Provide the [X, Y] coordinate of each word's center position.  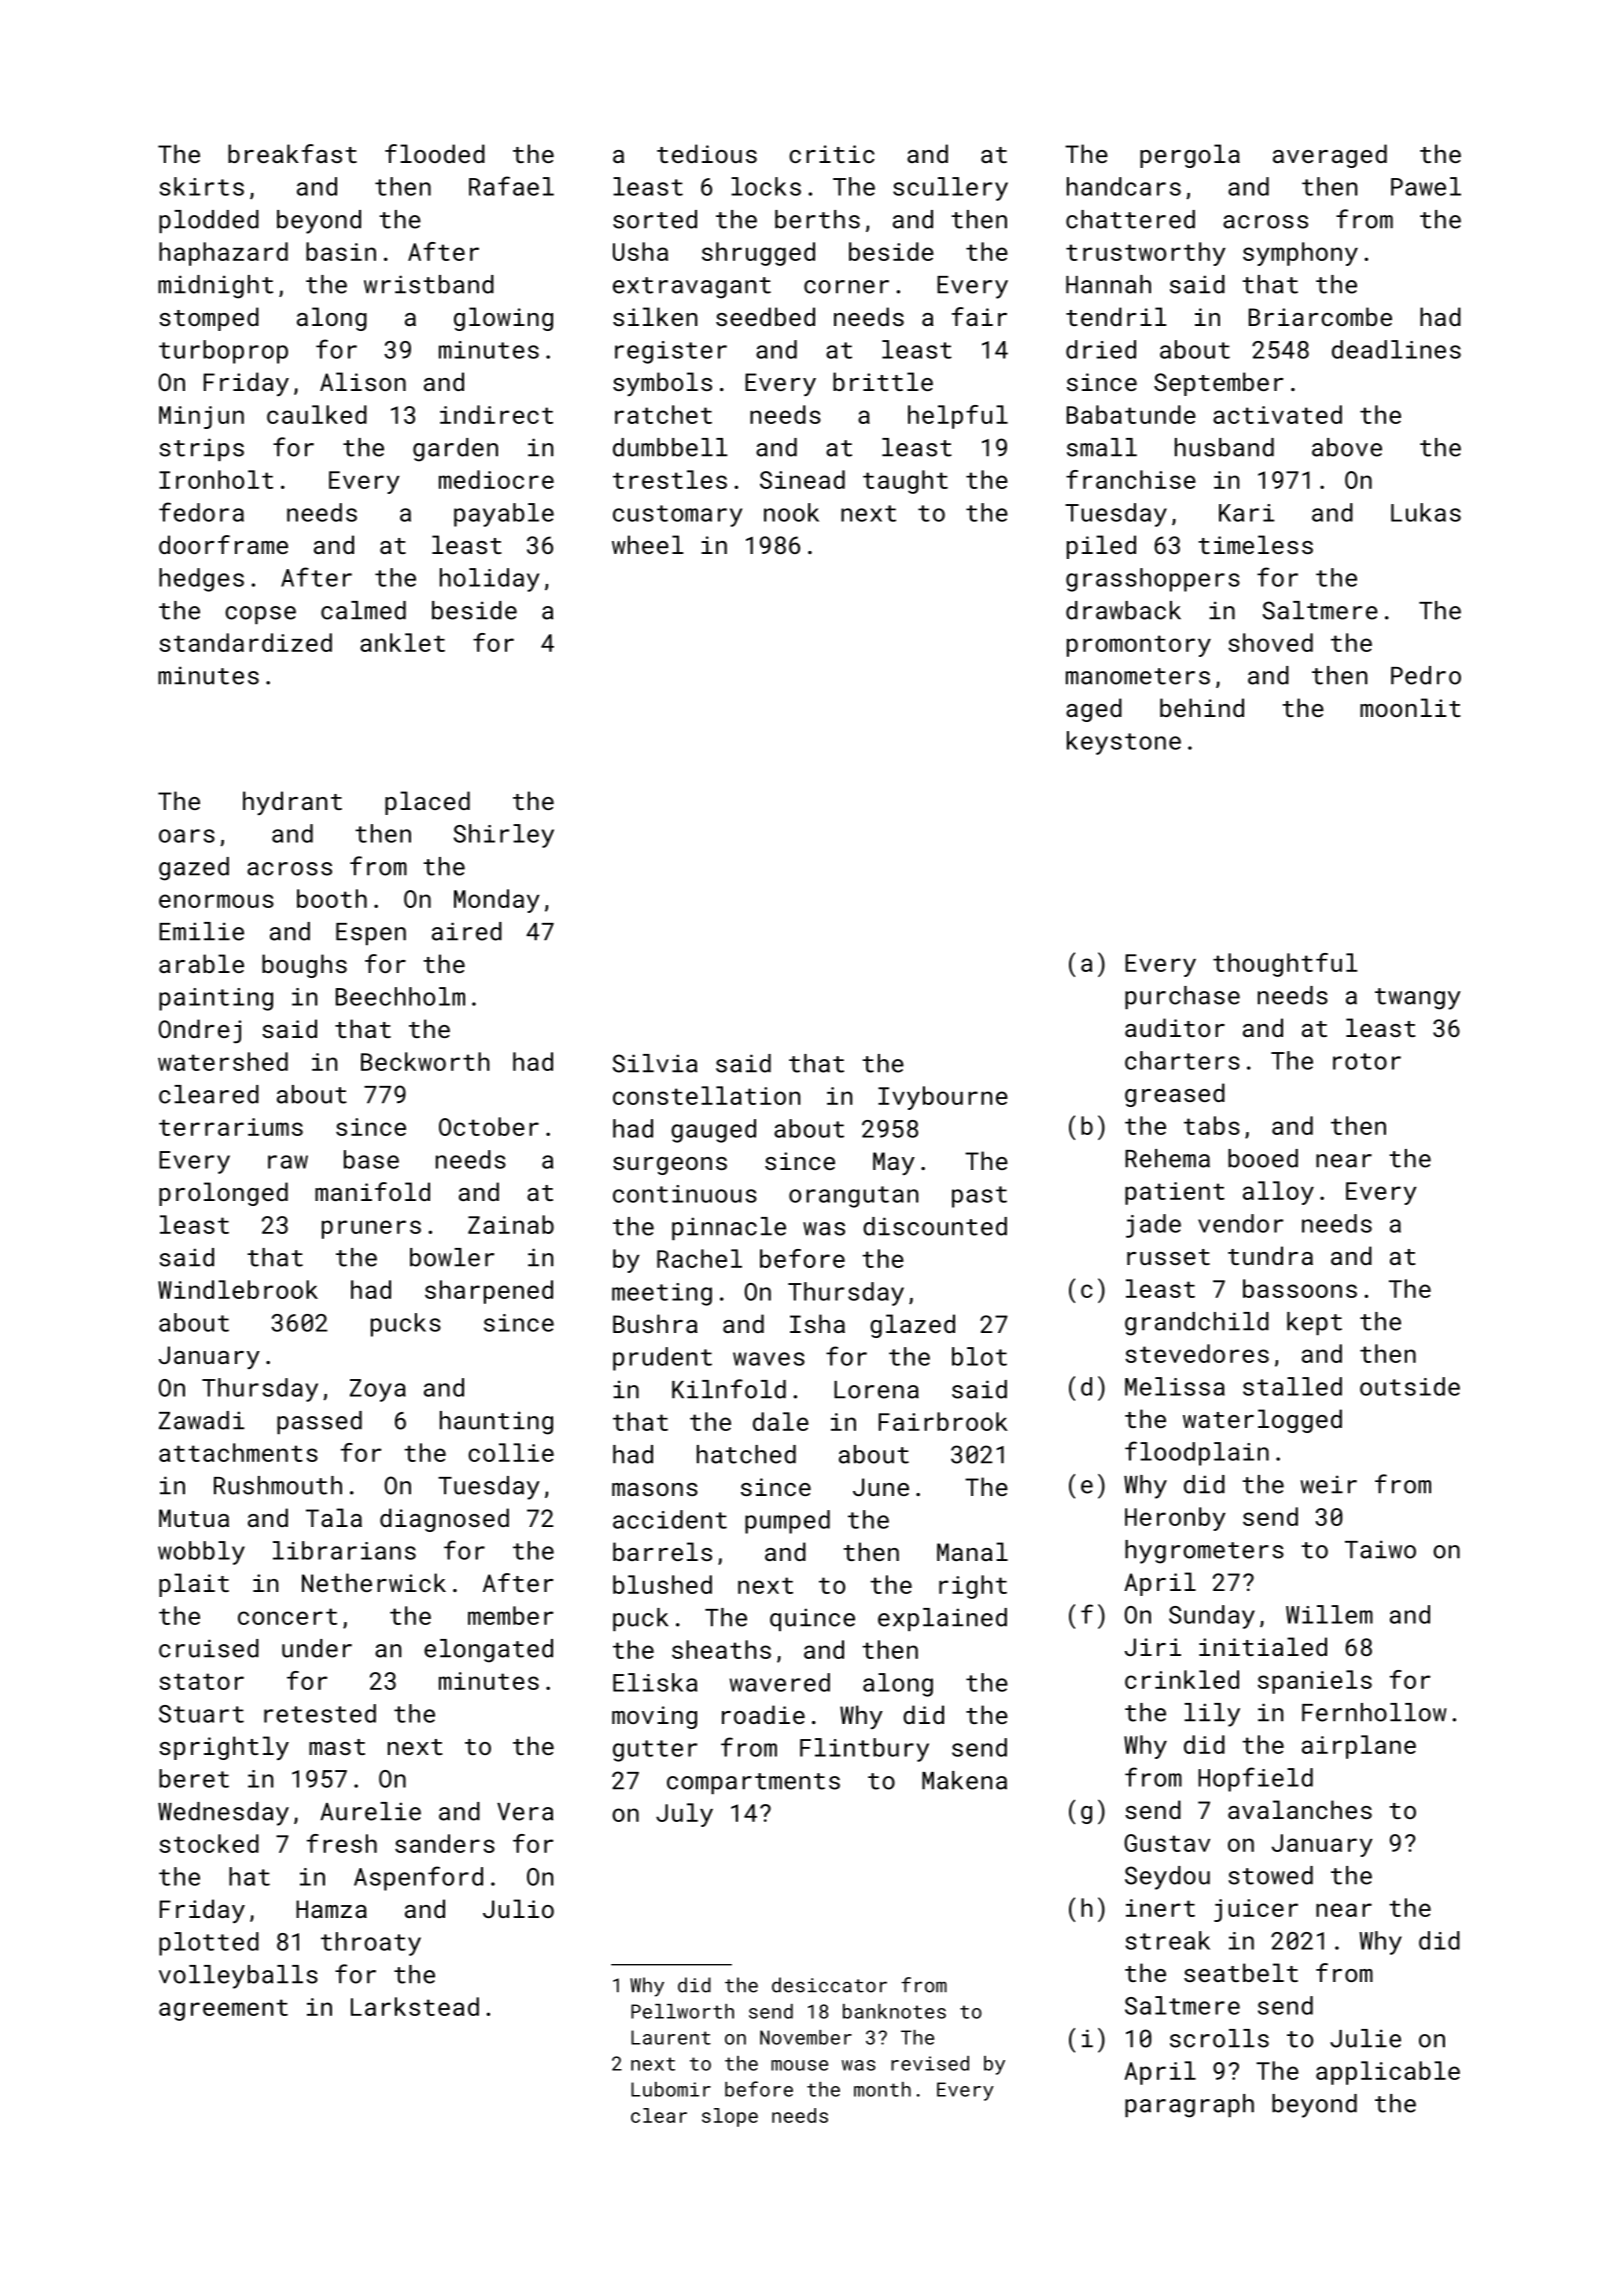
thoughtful [1285, 965]
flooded [435, 153]
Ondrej [200, 1031]
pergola [1190, 156]
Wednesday [223, 1814]
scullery [950, 189]
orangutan [853, 1197]
